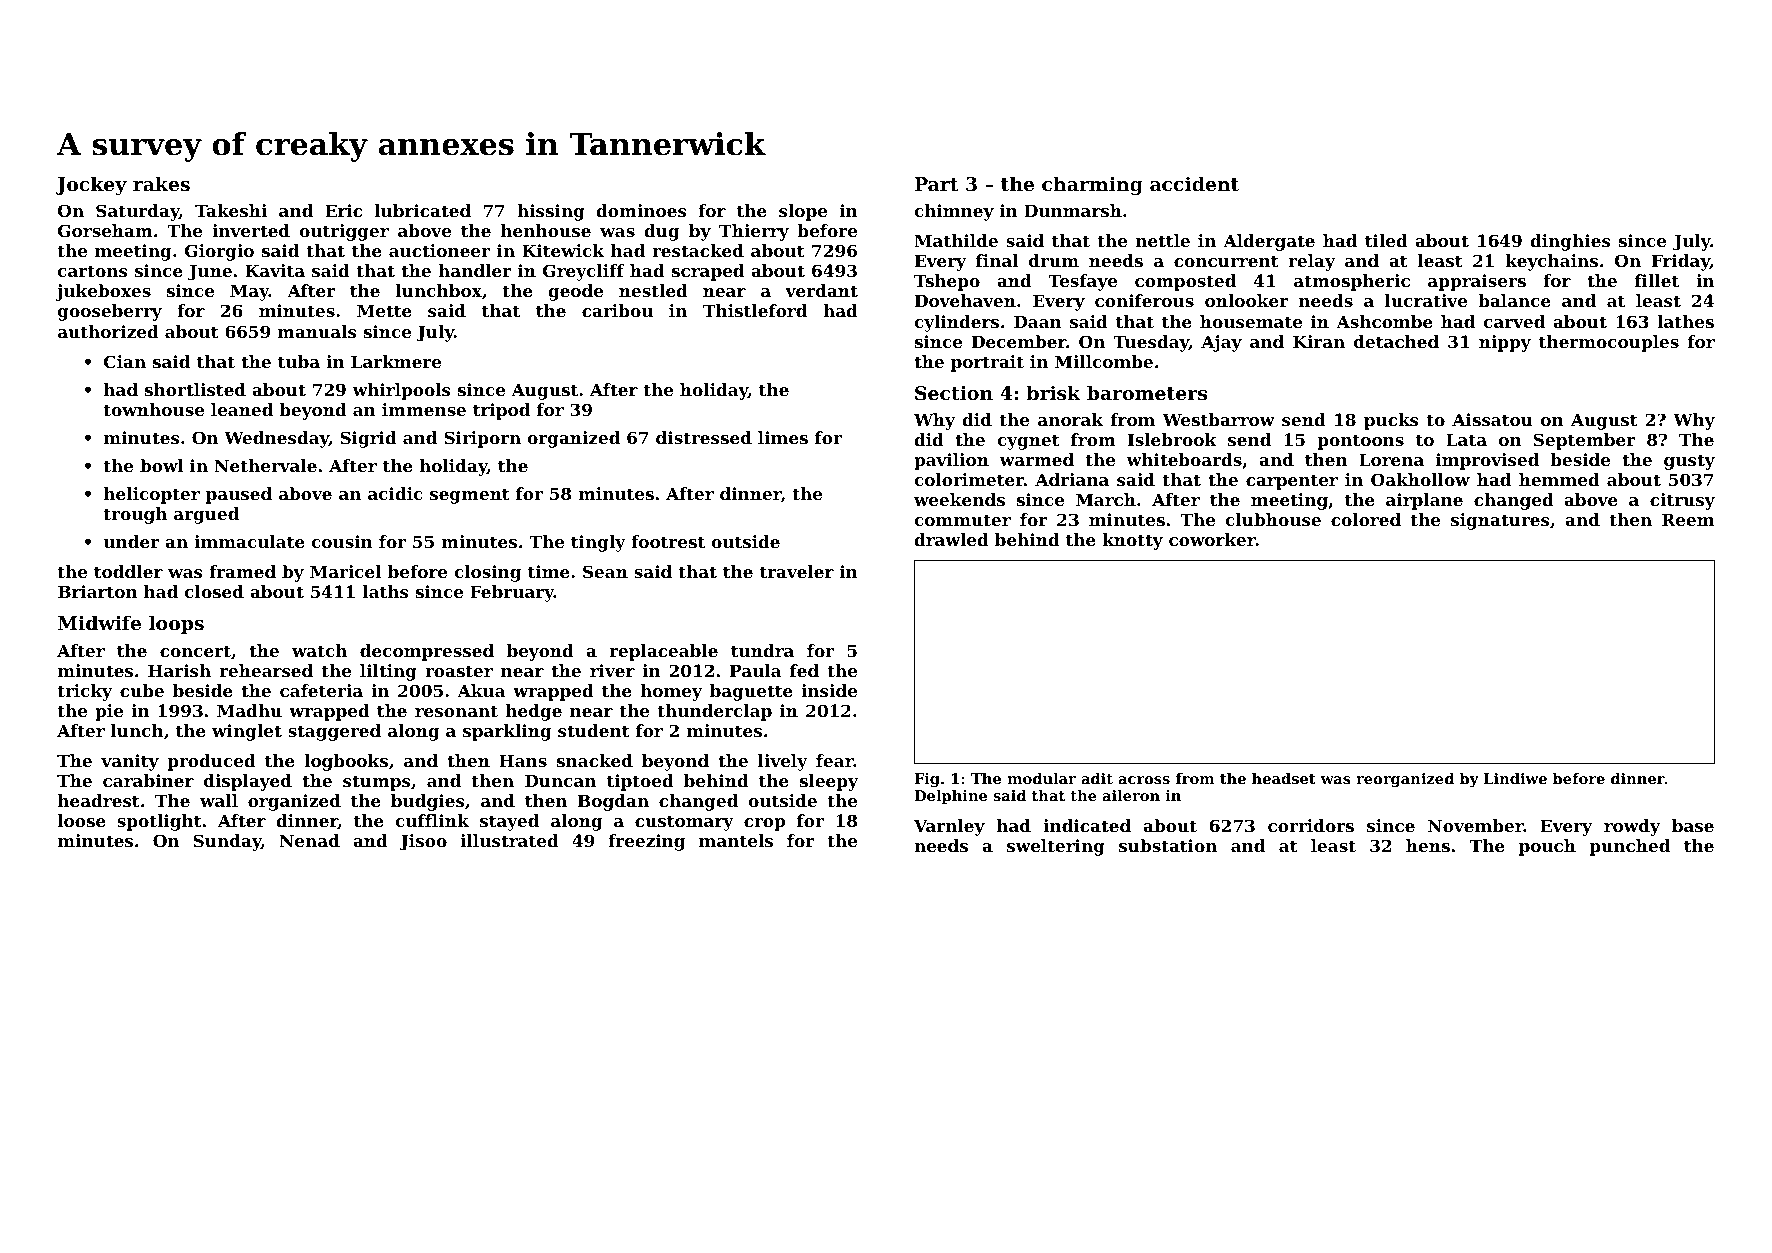  Describe the element at coordinates (1685, 321) in the screenshot. I see `lathes` at that location.
